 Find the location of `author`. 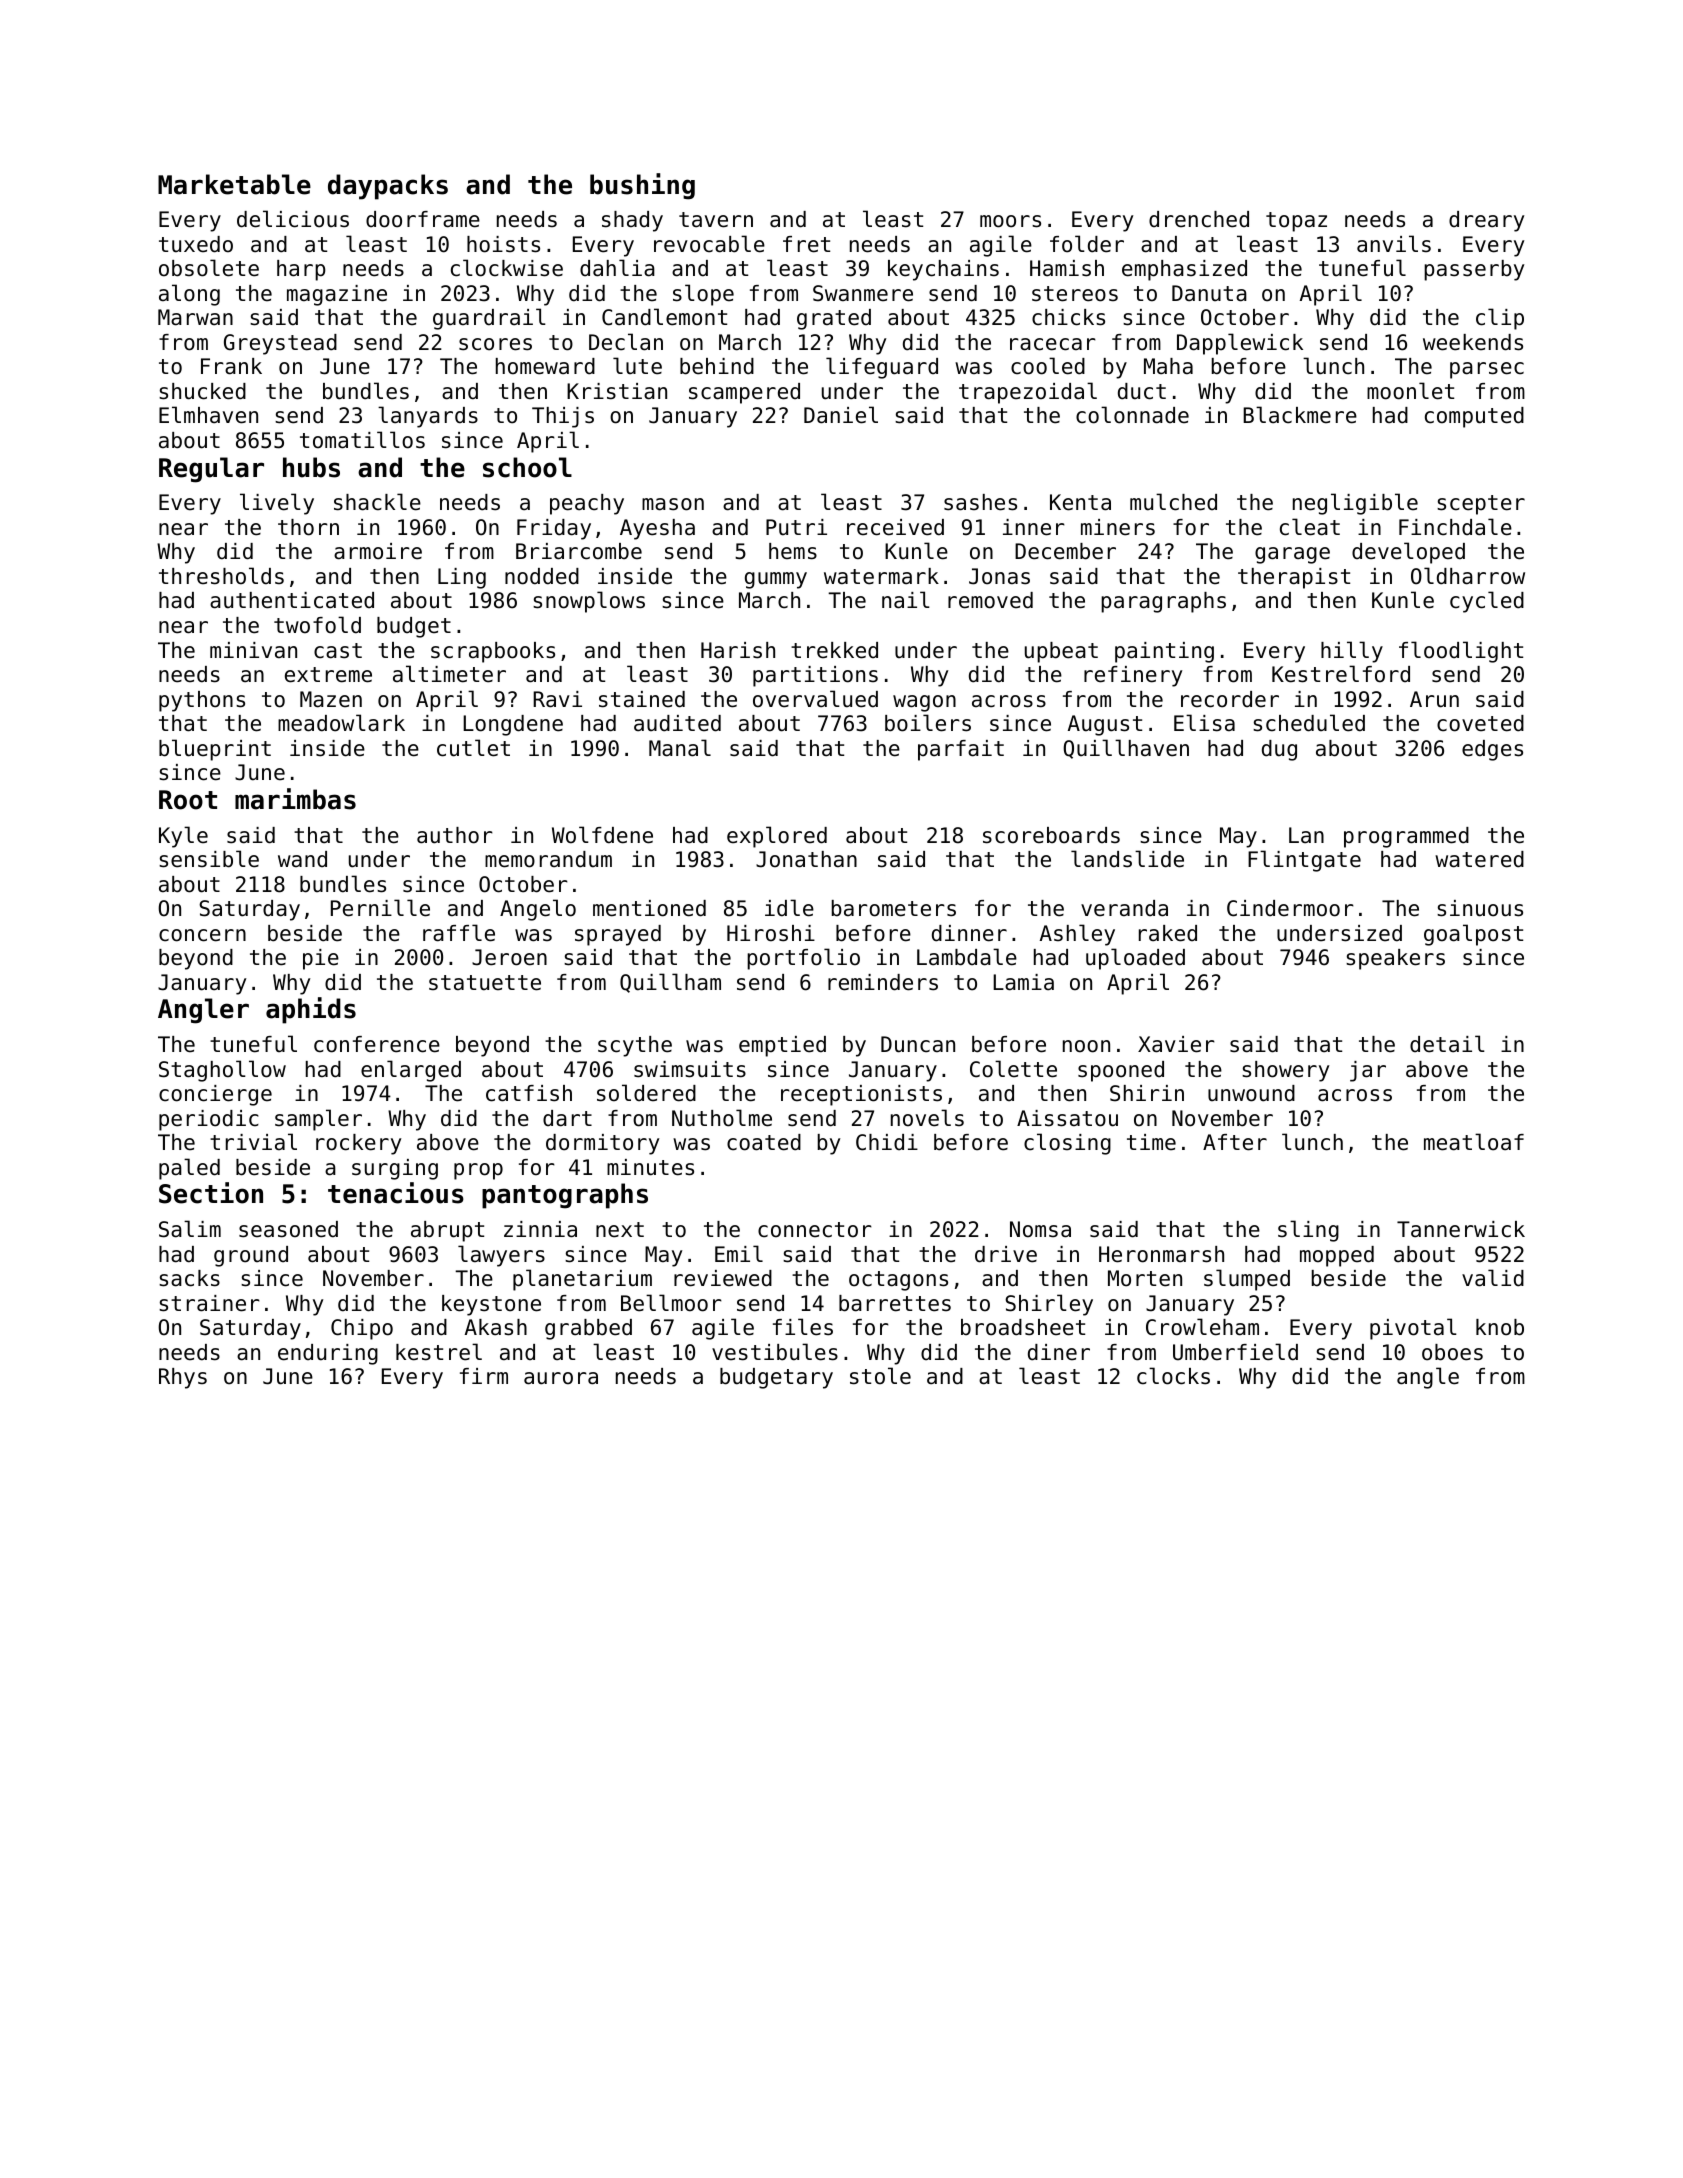

author is located at coordinates (455, 835).
